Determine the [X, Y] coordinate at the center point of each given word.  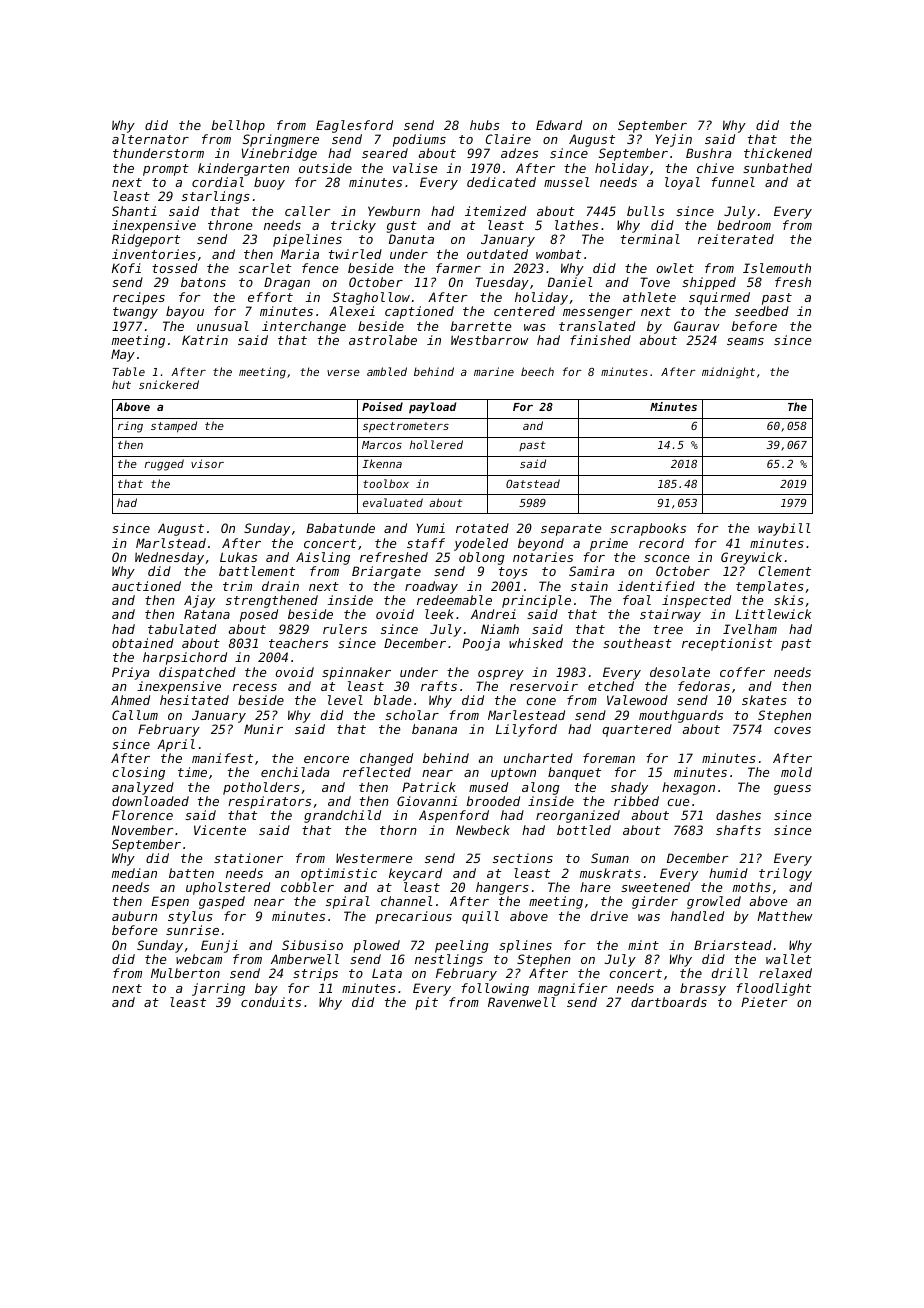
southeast [637, 643]
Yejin [674, 140]
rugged [164, 465]
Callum [135, 715]
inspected [696, 601]
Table [129, 371]
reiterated [736, 239]
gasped [222, 902]
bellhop [238, 126]
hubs [485, 125]
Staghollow [371, 298]
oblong [482, 558]
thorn [398, 830]
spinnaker [356, 673]
